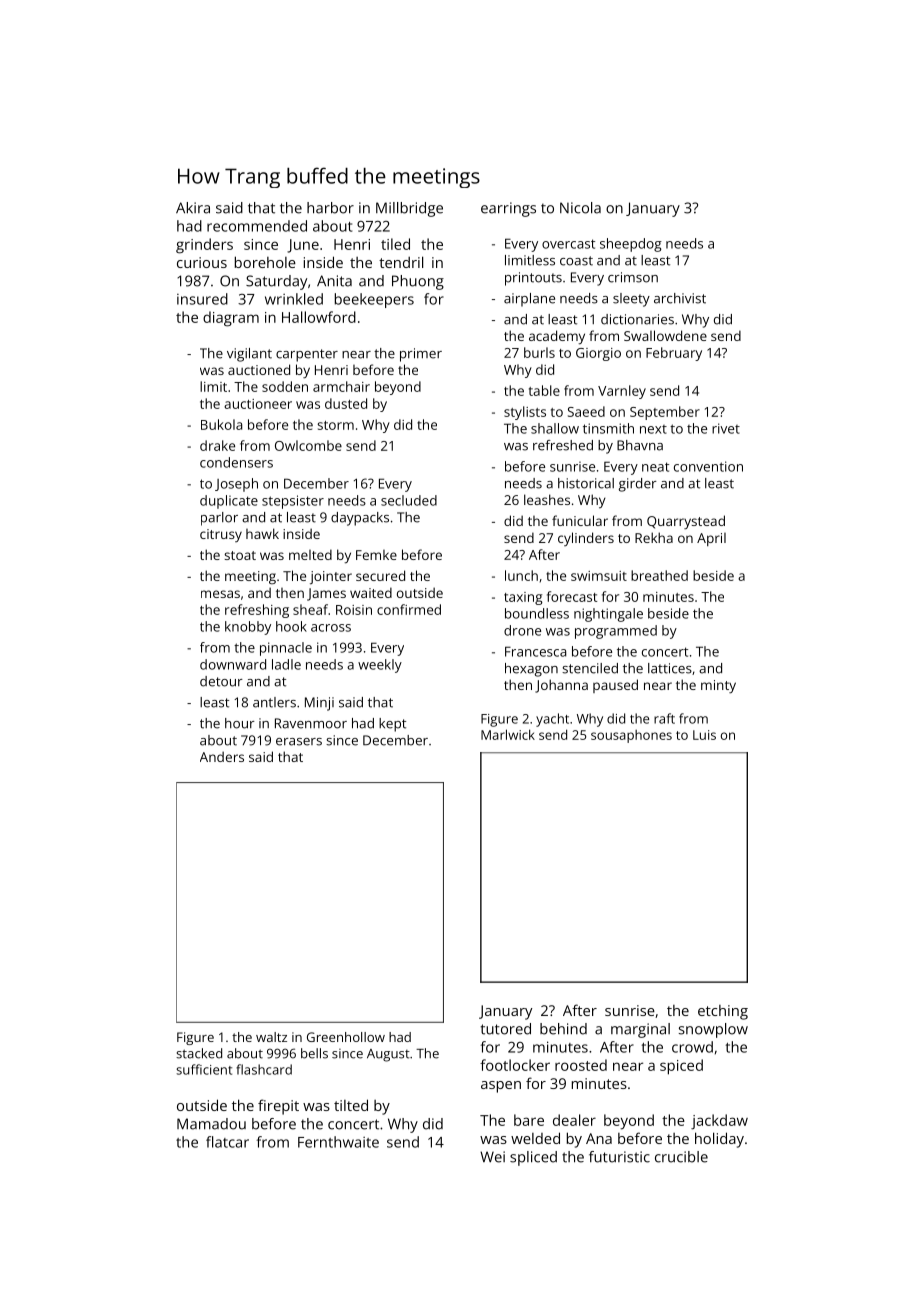  What do you see at coordinates (199, 1053) in the page?
I see `stacked` at bounding box center [199, 1053].
